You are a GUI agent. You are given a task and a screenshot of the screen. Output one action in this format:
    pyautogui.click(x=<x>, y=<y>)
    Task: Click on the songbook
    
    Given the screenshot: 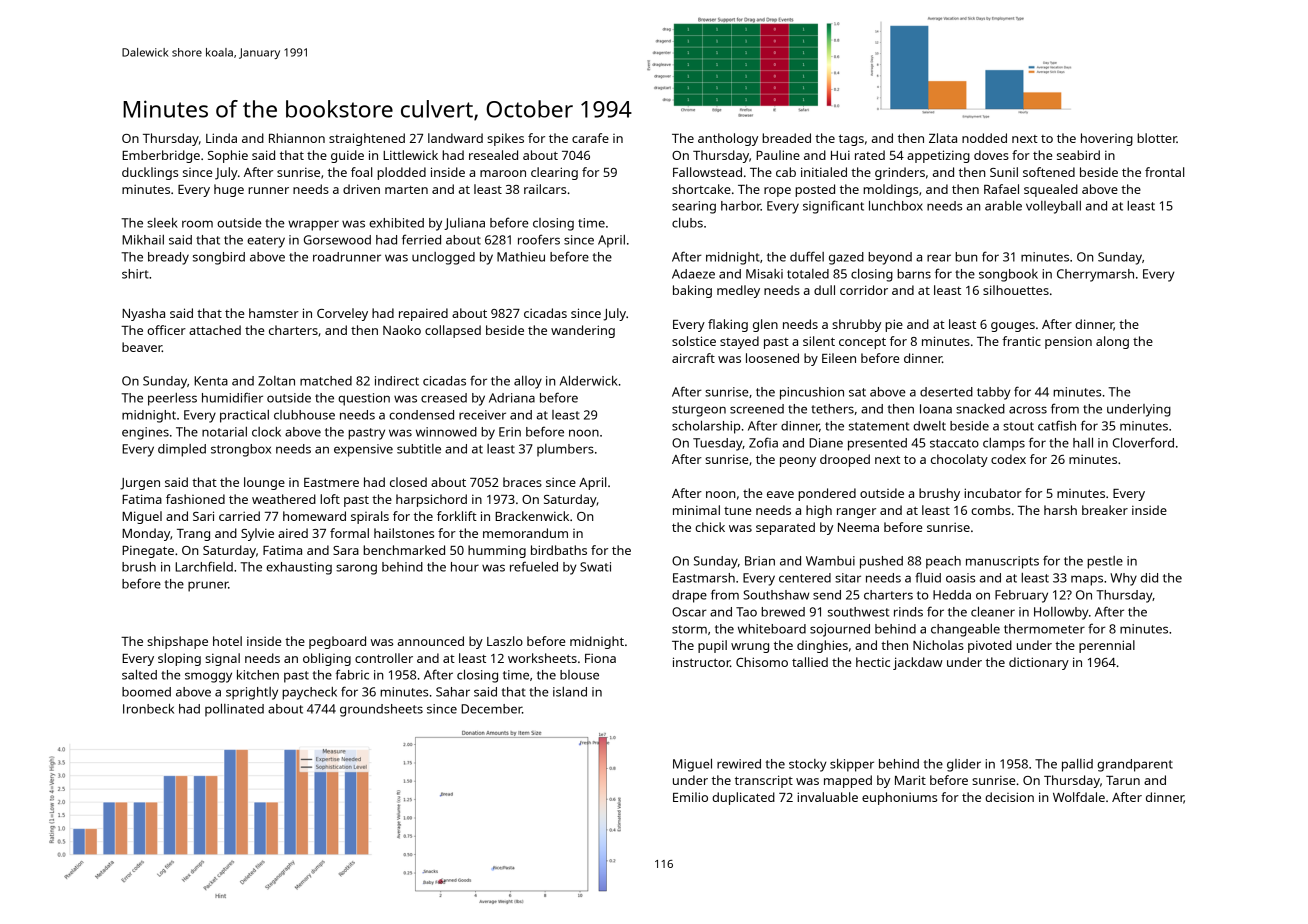 What is the action you would take?
    pyautogui.click(x=1008, y=275)
